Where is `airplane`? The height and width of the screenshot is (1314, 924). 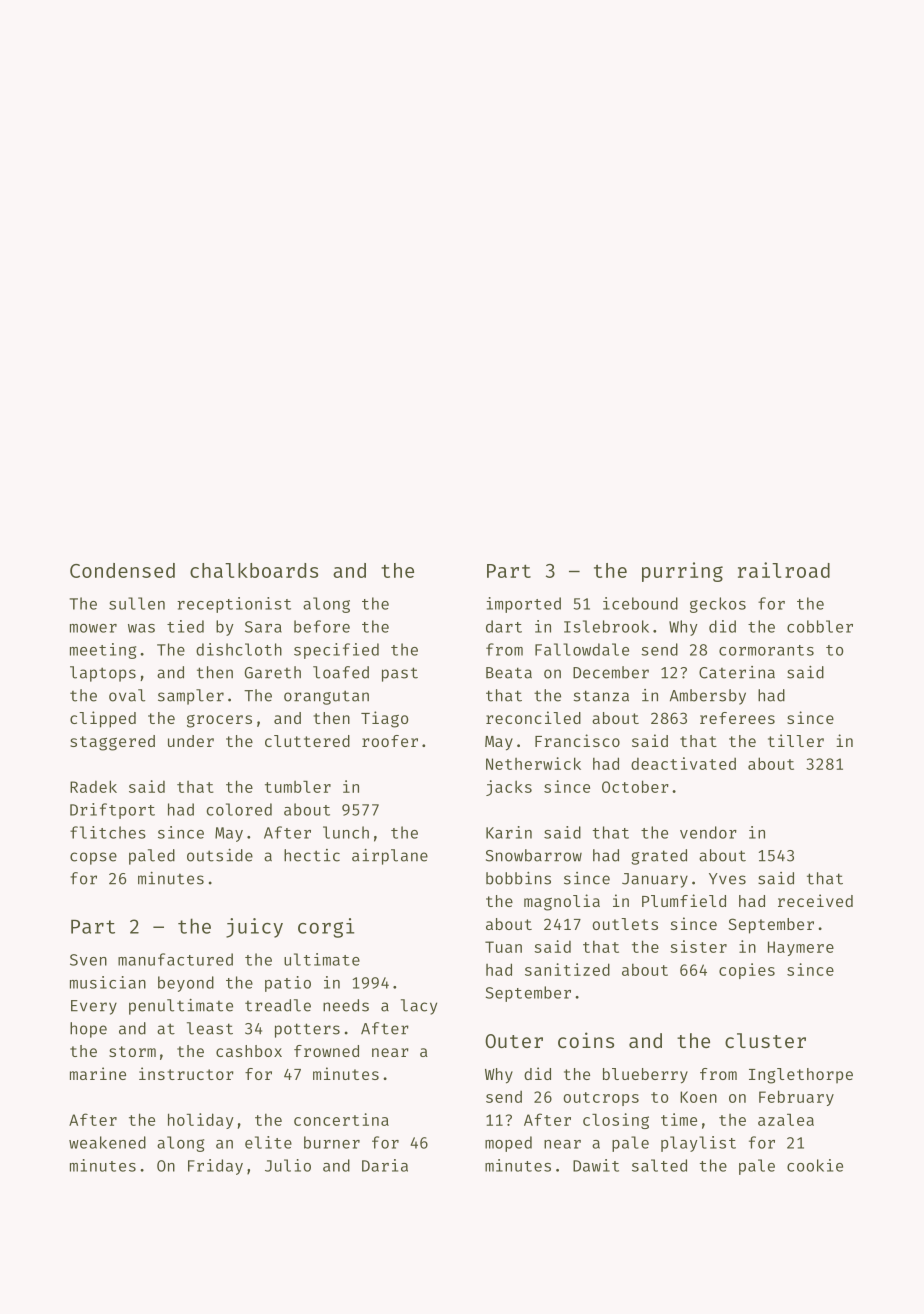 airplane is located at coordinates (390, 857).
